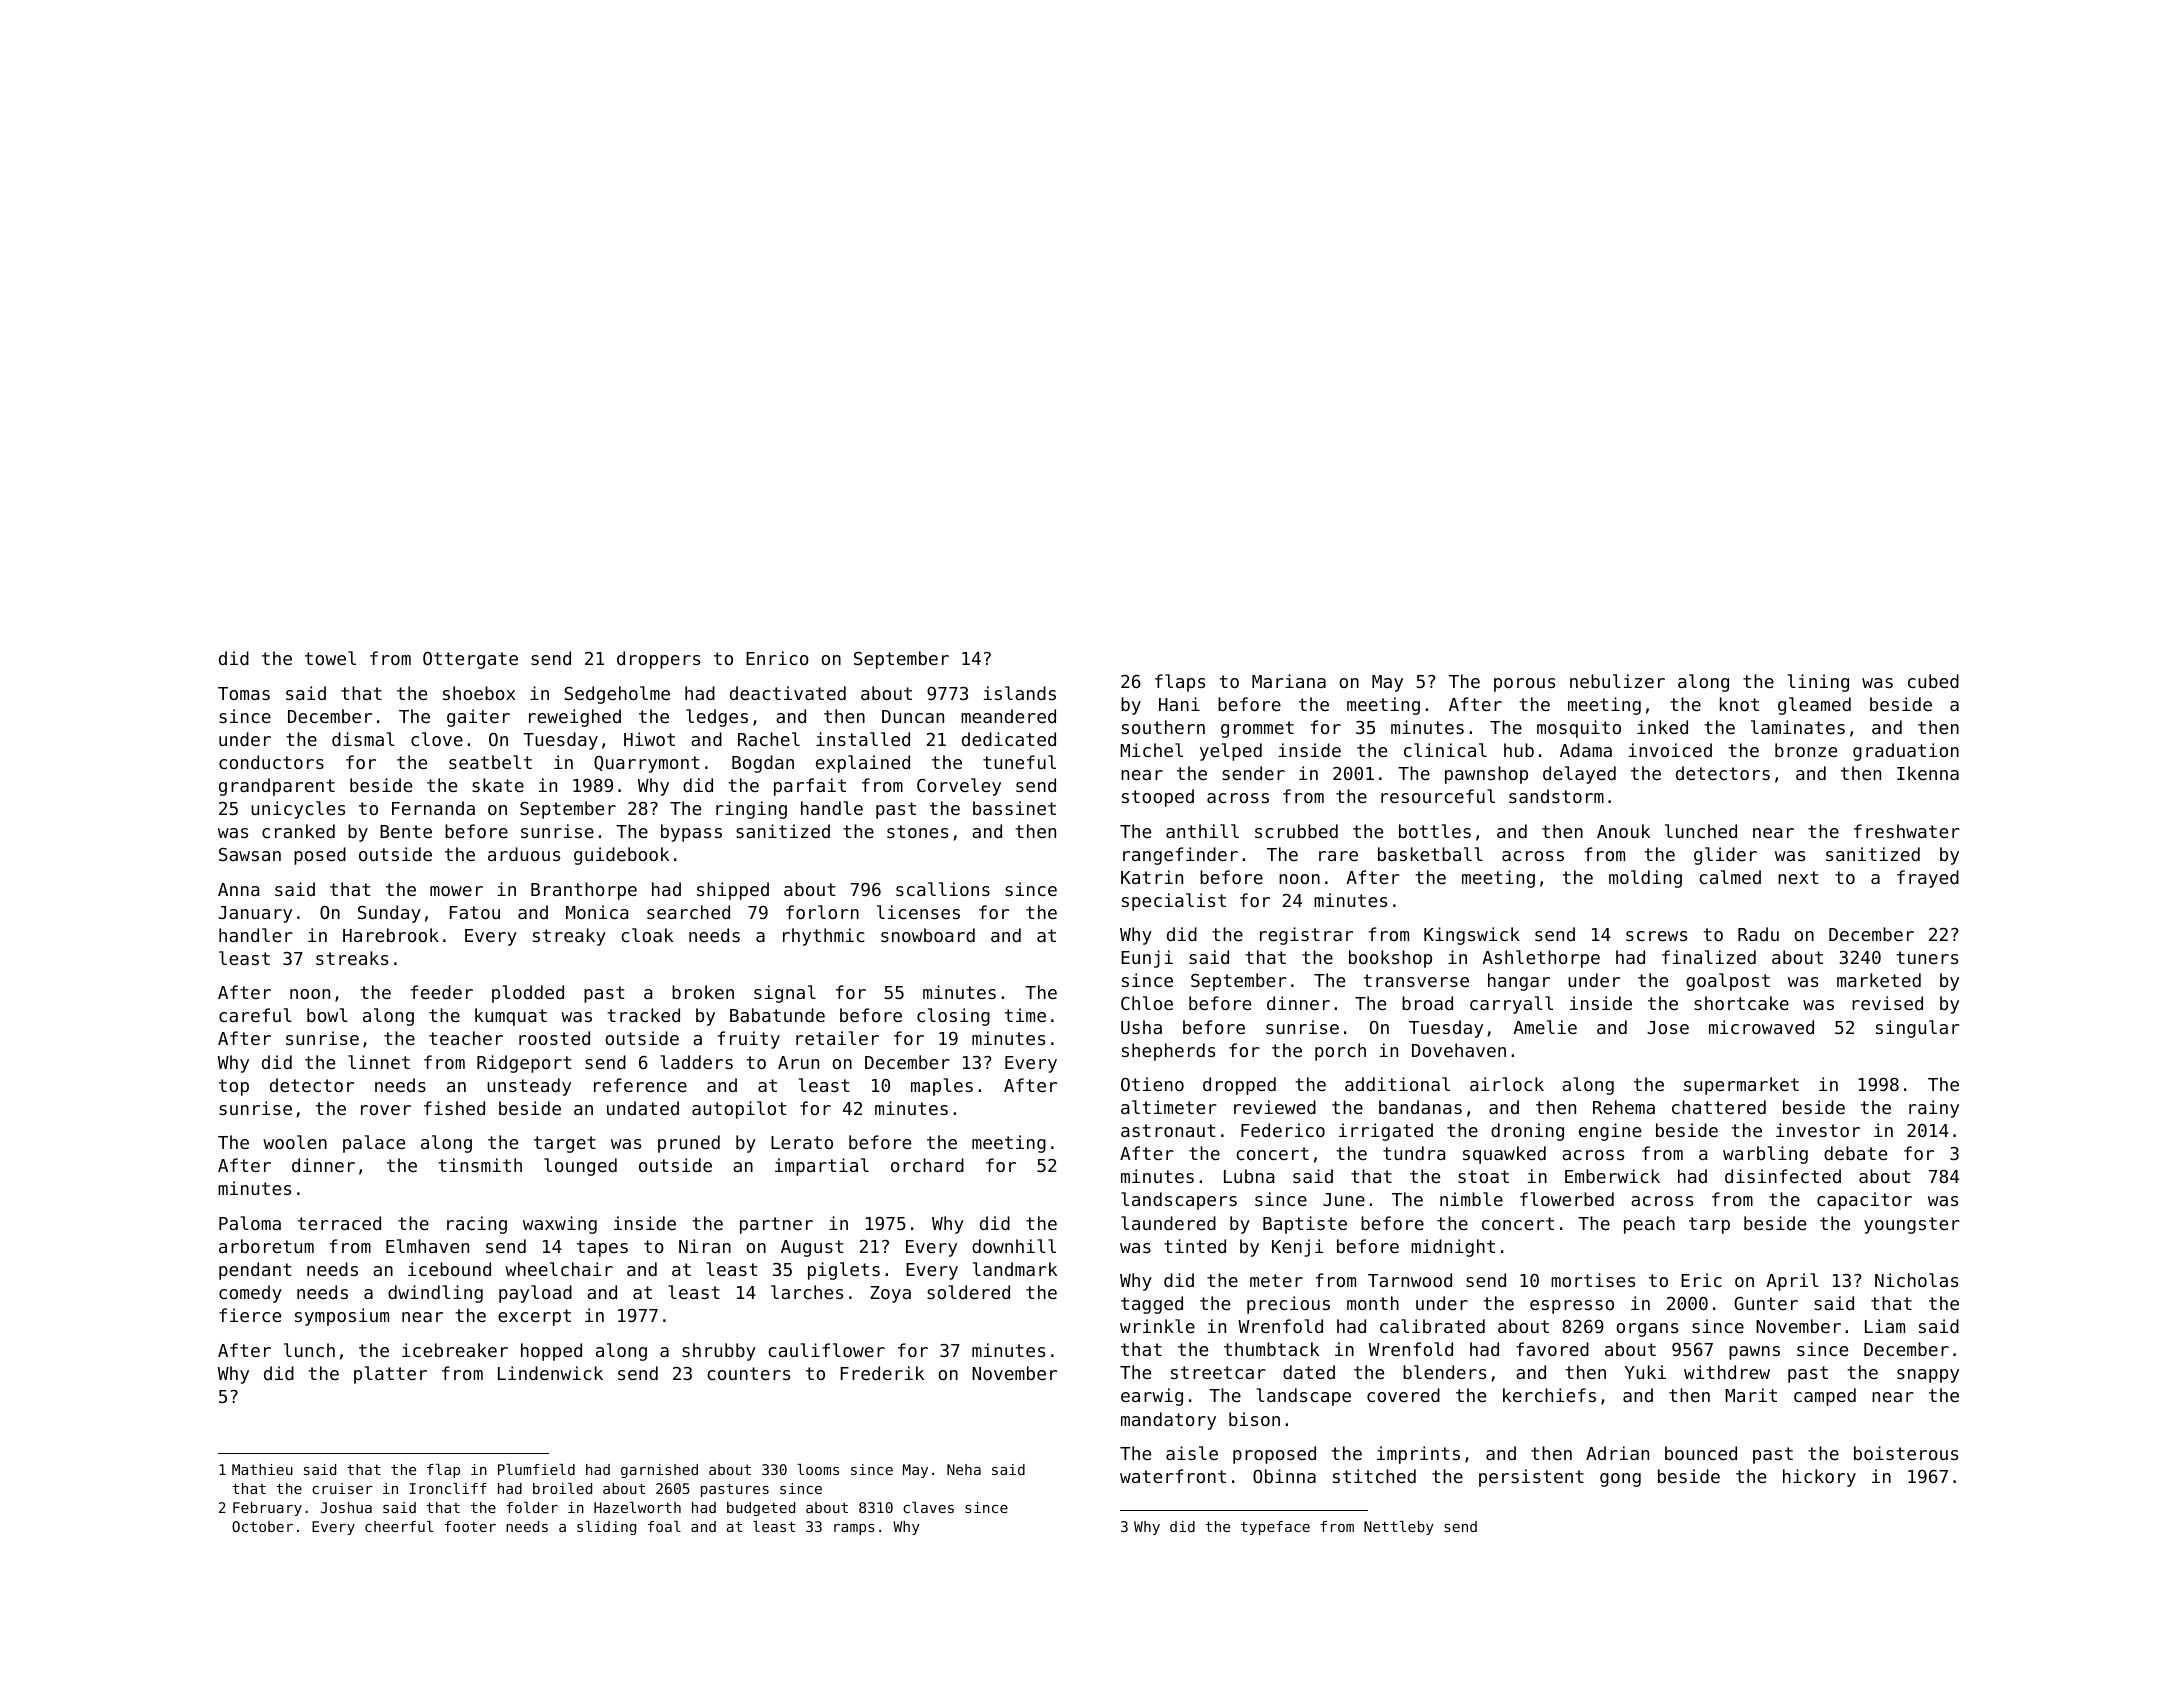  What do you see at coordinates (1231, 752) in the screenshot?
I see `yelped` at bounding box center [1231, 752].
